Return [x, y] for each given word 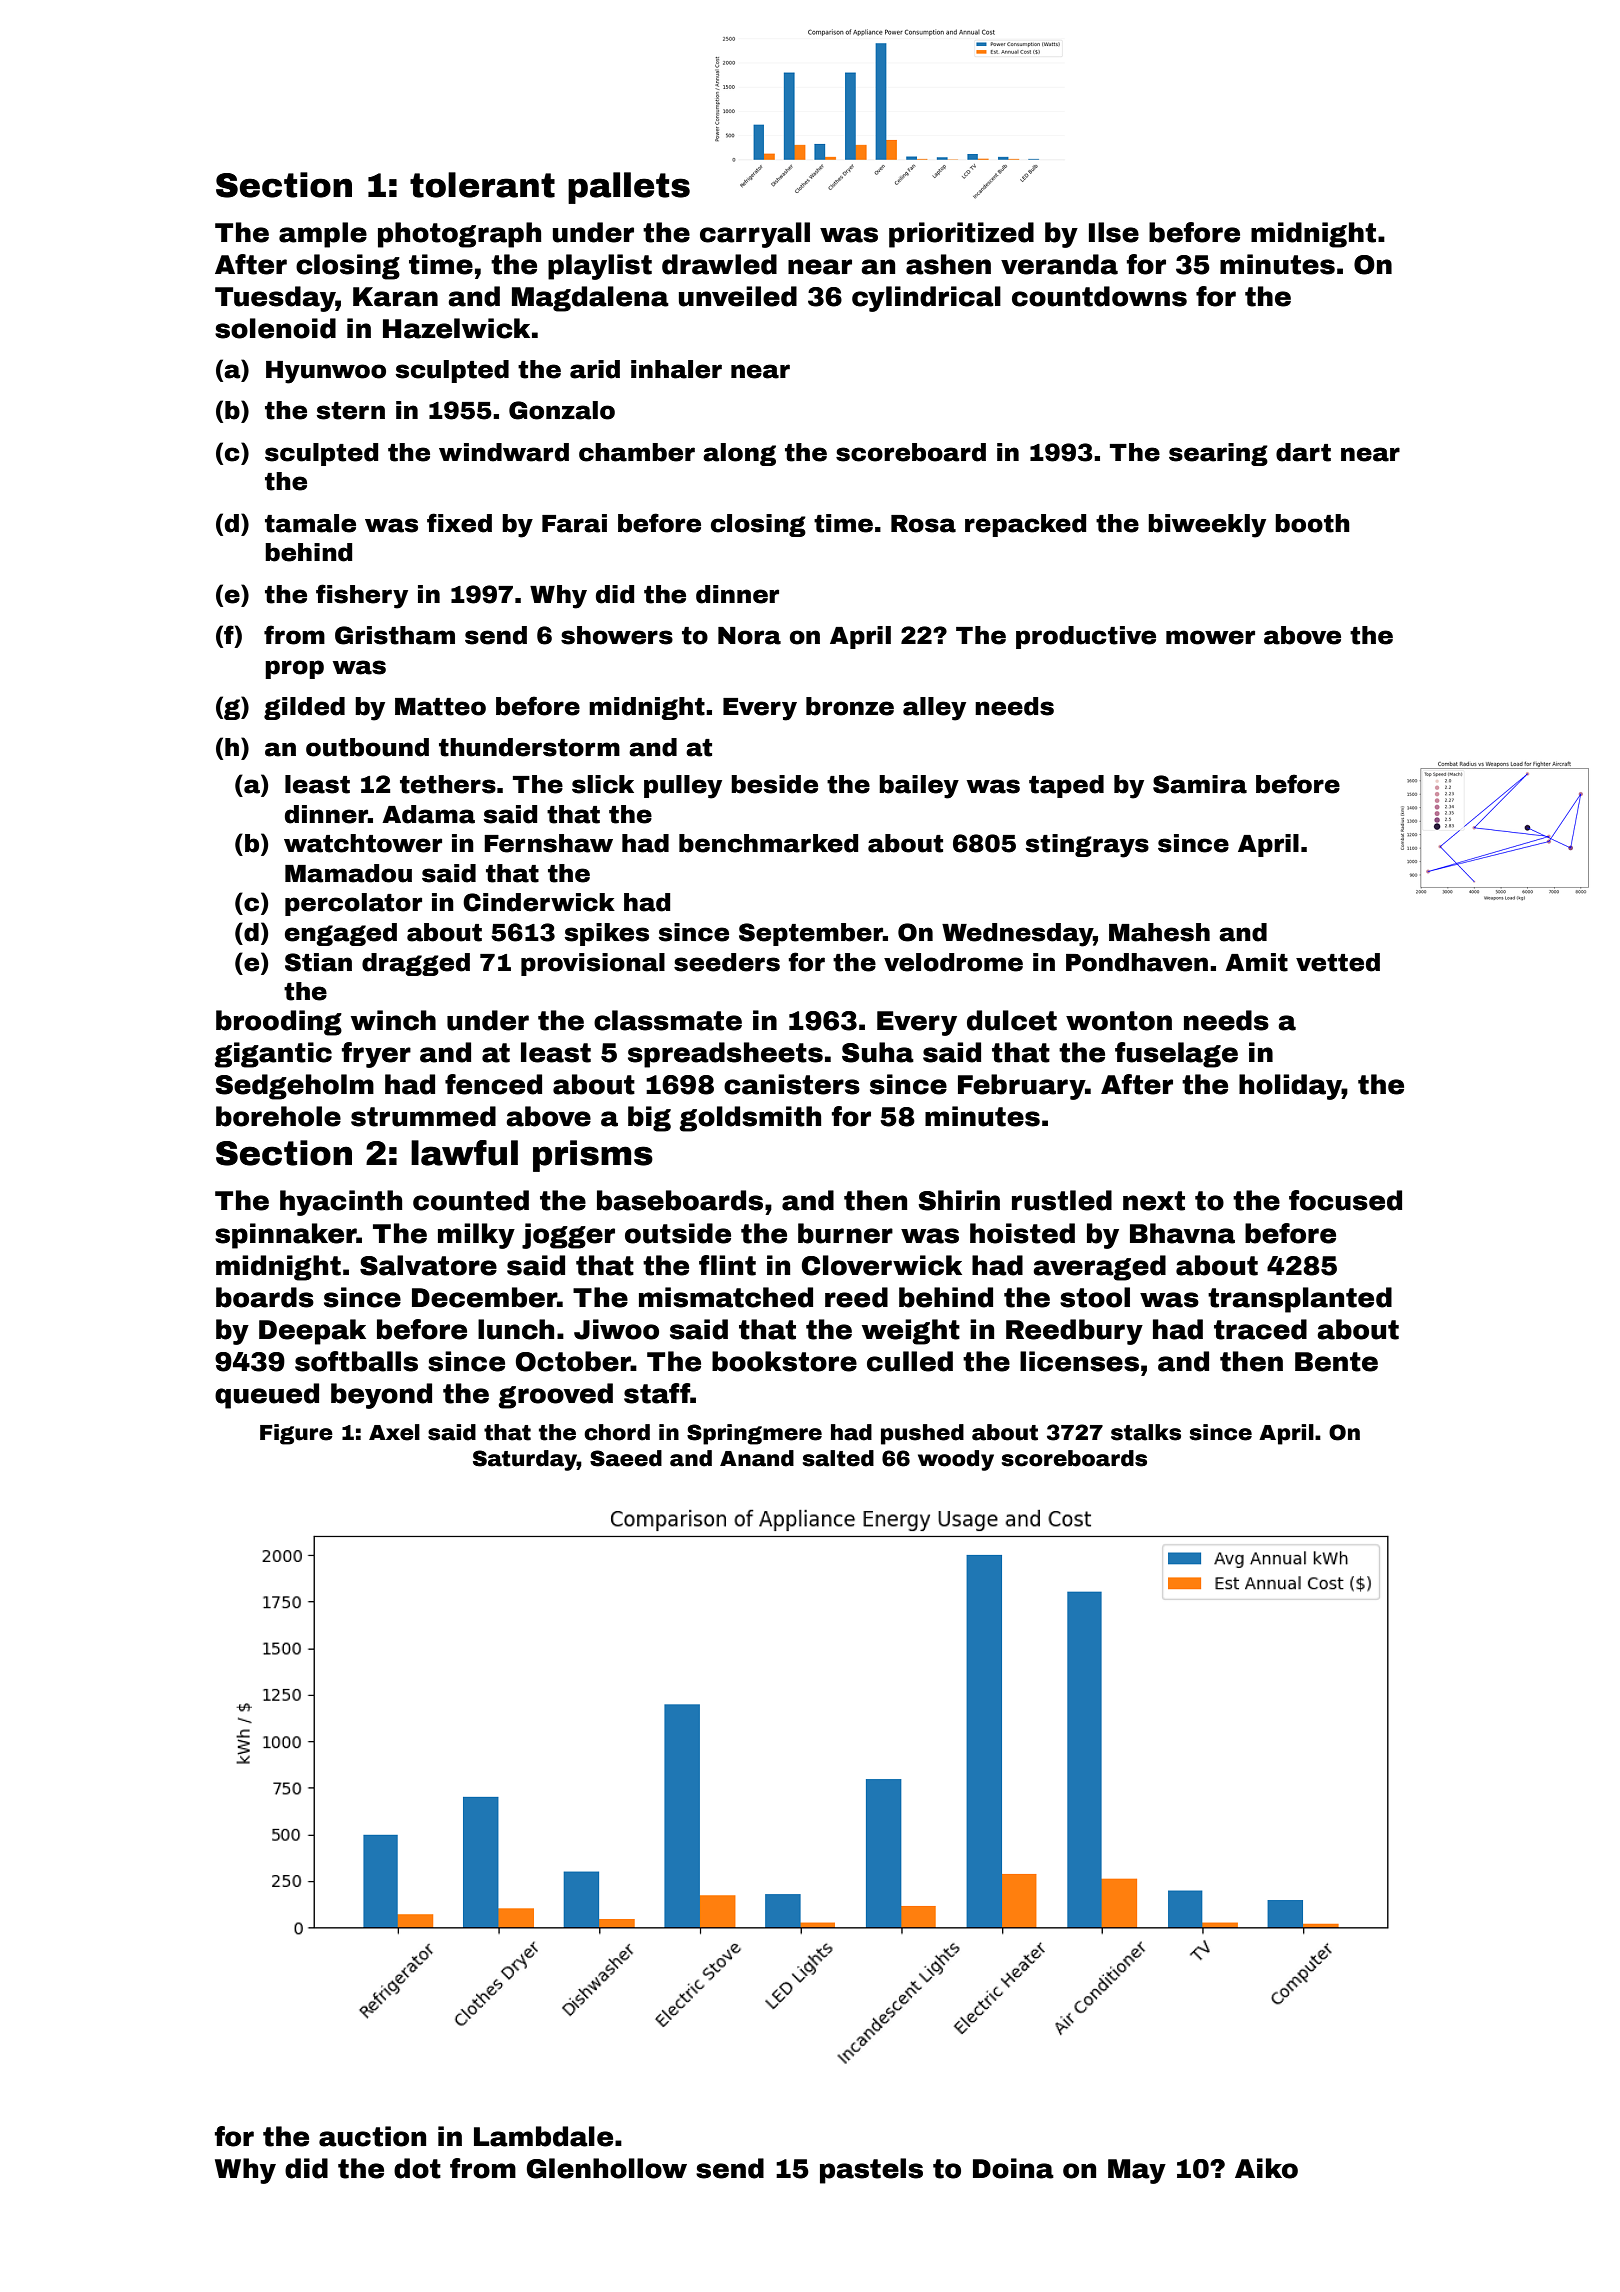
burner [845, 1233]
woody [956, 1460]
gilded [304, 708]
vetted [1338, 962]
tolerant [482, 185]
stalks [1146, 1432]
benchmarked [768, 843]
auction [372, 2136]
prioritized [961, 235]
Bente [1336, 1362]
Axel [394, 1432]
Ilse [1114, 232]
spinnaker [286, 1236]
